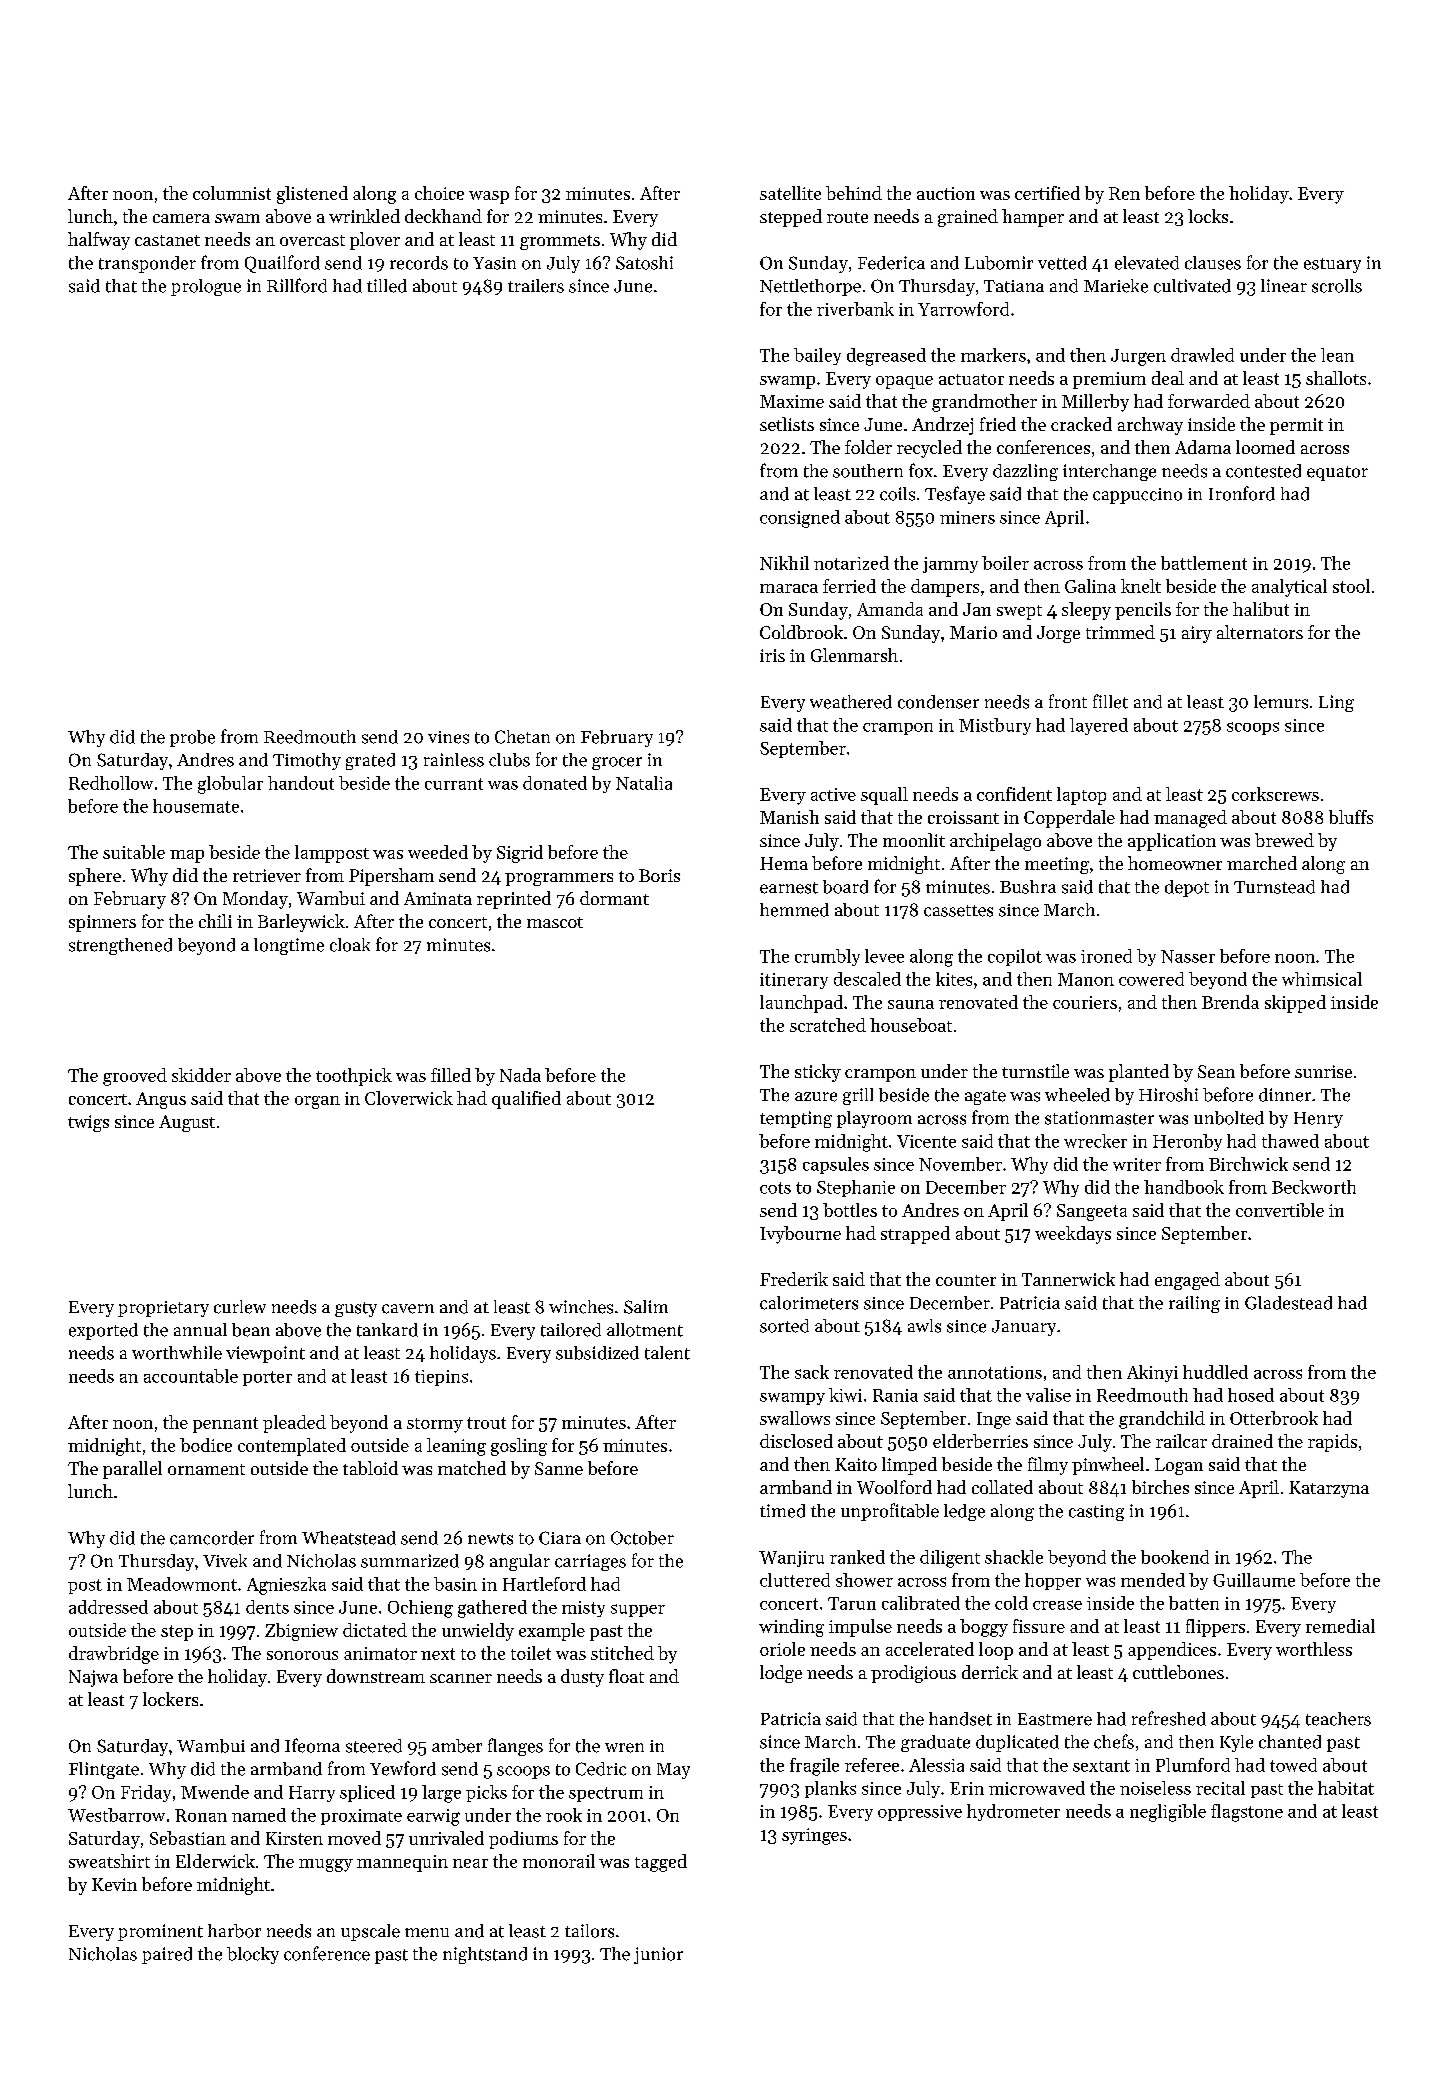 The width and height of the page is (1450, 2100). I want to click on Kirsten, so click(294, 1838).
